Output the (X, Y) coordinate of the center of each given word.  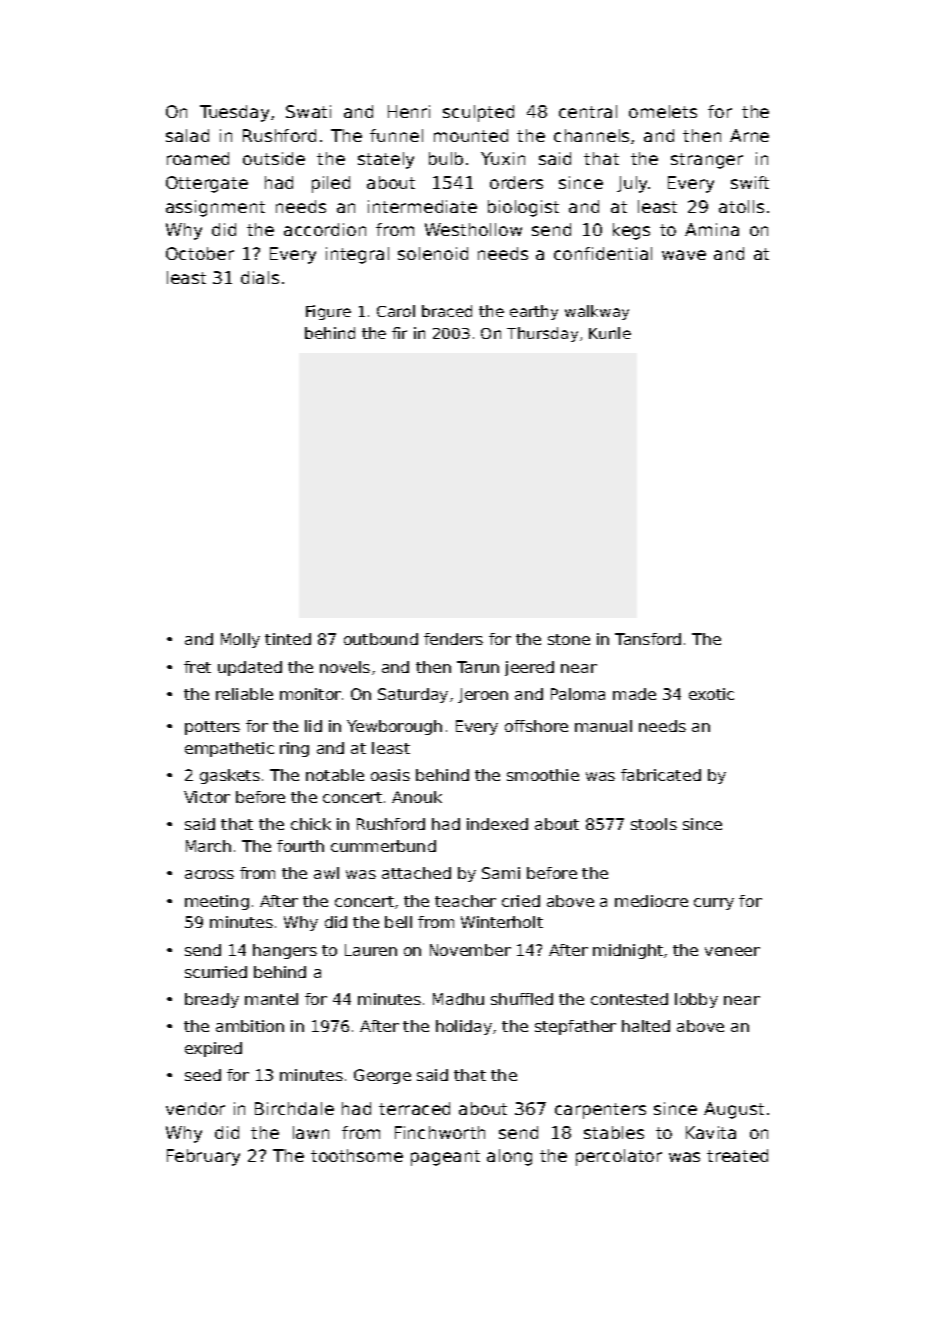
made (634, 694)
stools (654, 824)
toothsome (357, 1155)
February (203, 1157)
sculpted (478, 113)
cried (521, 901)
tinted (288, 639)
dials (260, 277)
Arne (749, 135)
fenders (453, 639)
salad (187, 135)
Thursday (542, 334)
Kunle (610, 333)
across (209, 874)
